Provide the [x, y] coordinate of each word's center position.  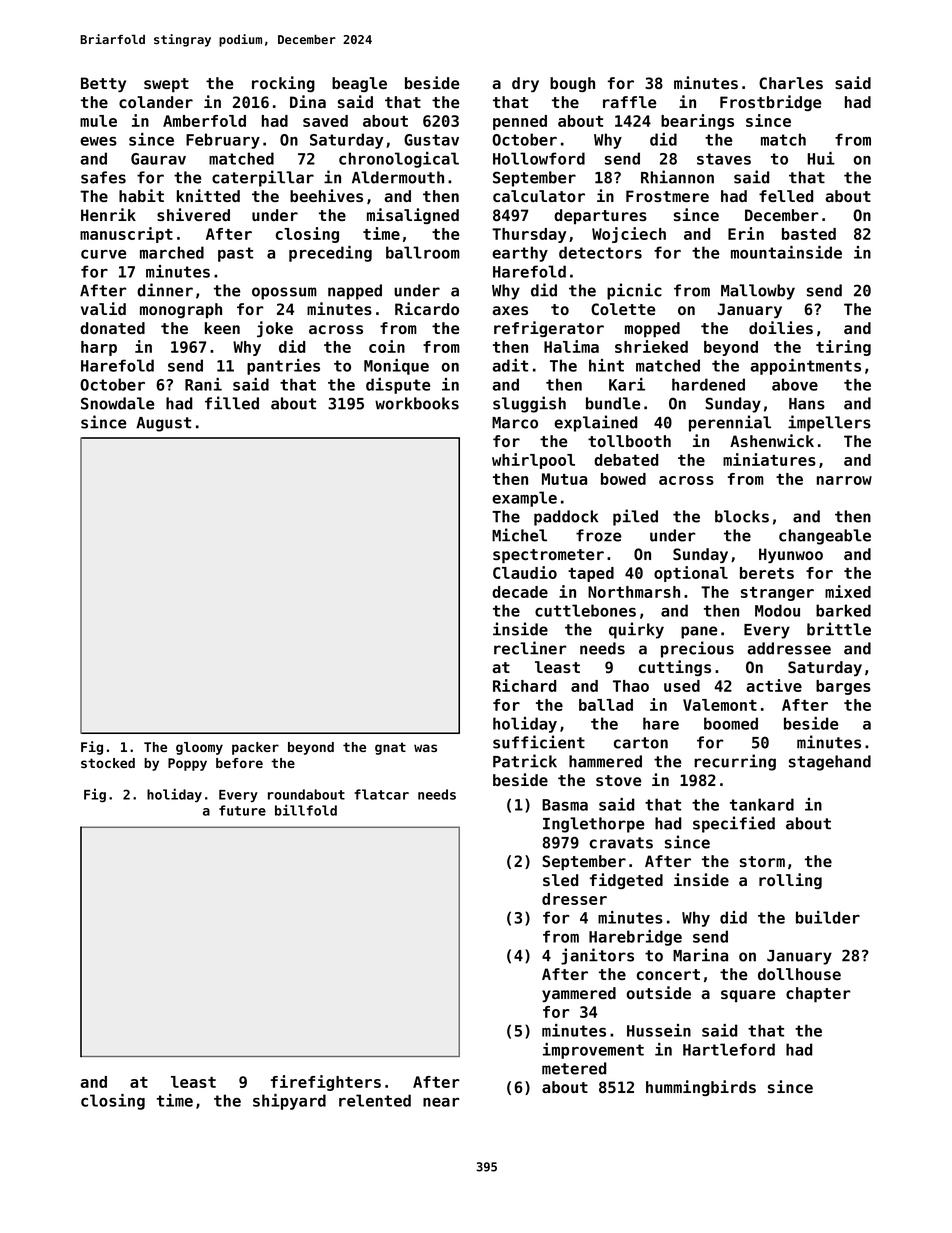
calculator [539, 196]
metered [574, 1068]
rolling [790, 881]
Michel [519, 535]
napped [355, 292]
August [163, 424]
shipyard [289, 1102]
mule [98, 121]
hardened [708, 384]
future [242, 810]
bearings [697, 122]
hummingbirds [701, 1088]
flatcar [381, 794]
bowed [623, 479]
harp [99, 348]
